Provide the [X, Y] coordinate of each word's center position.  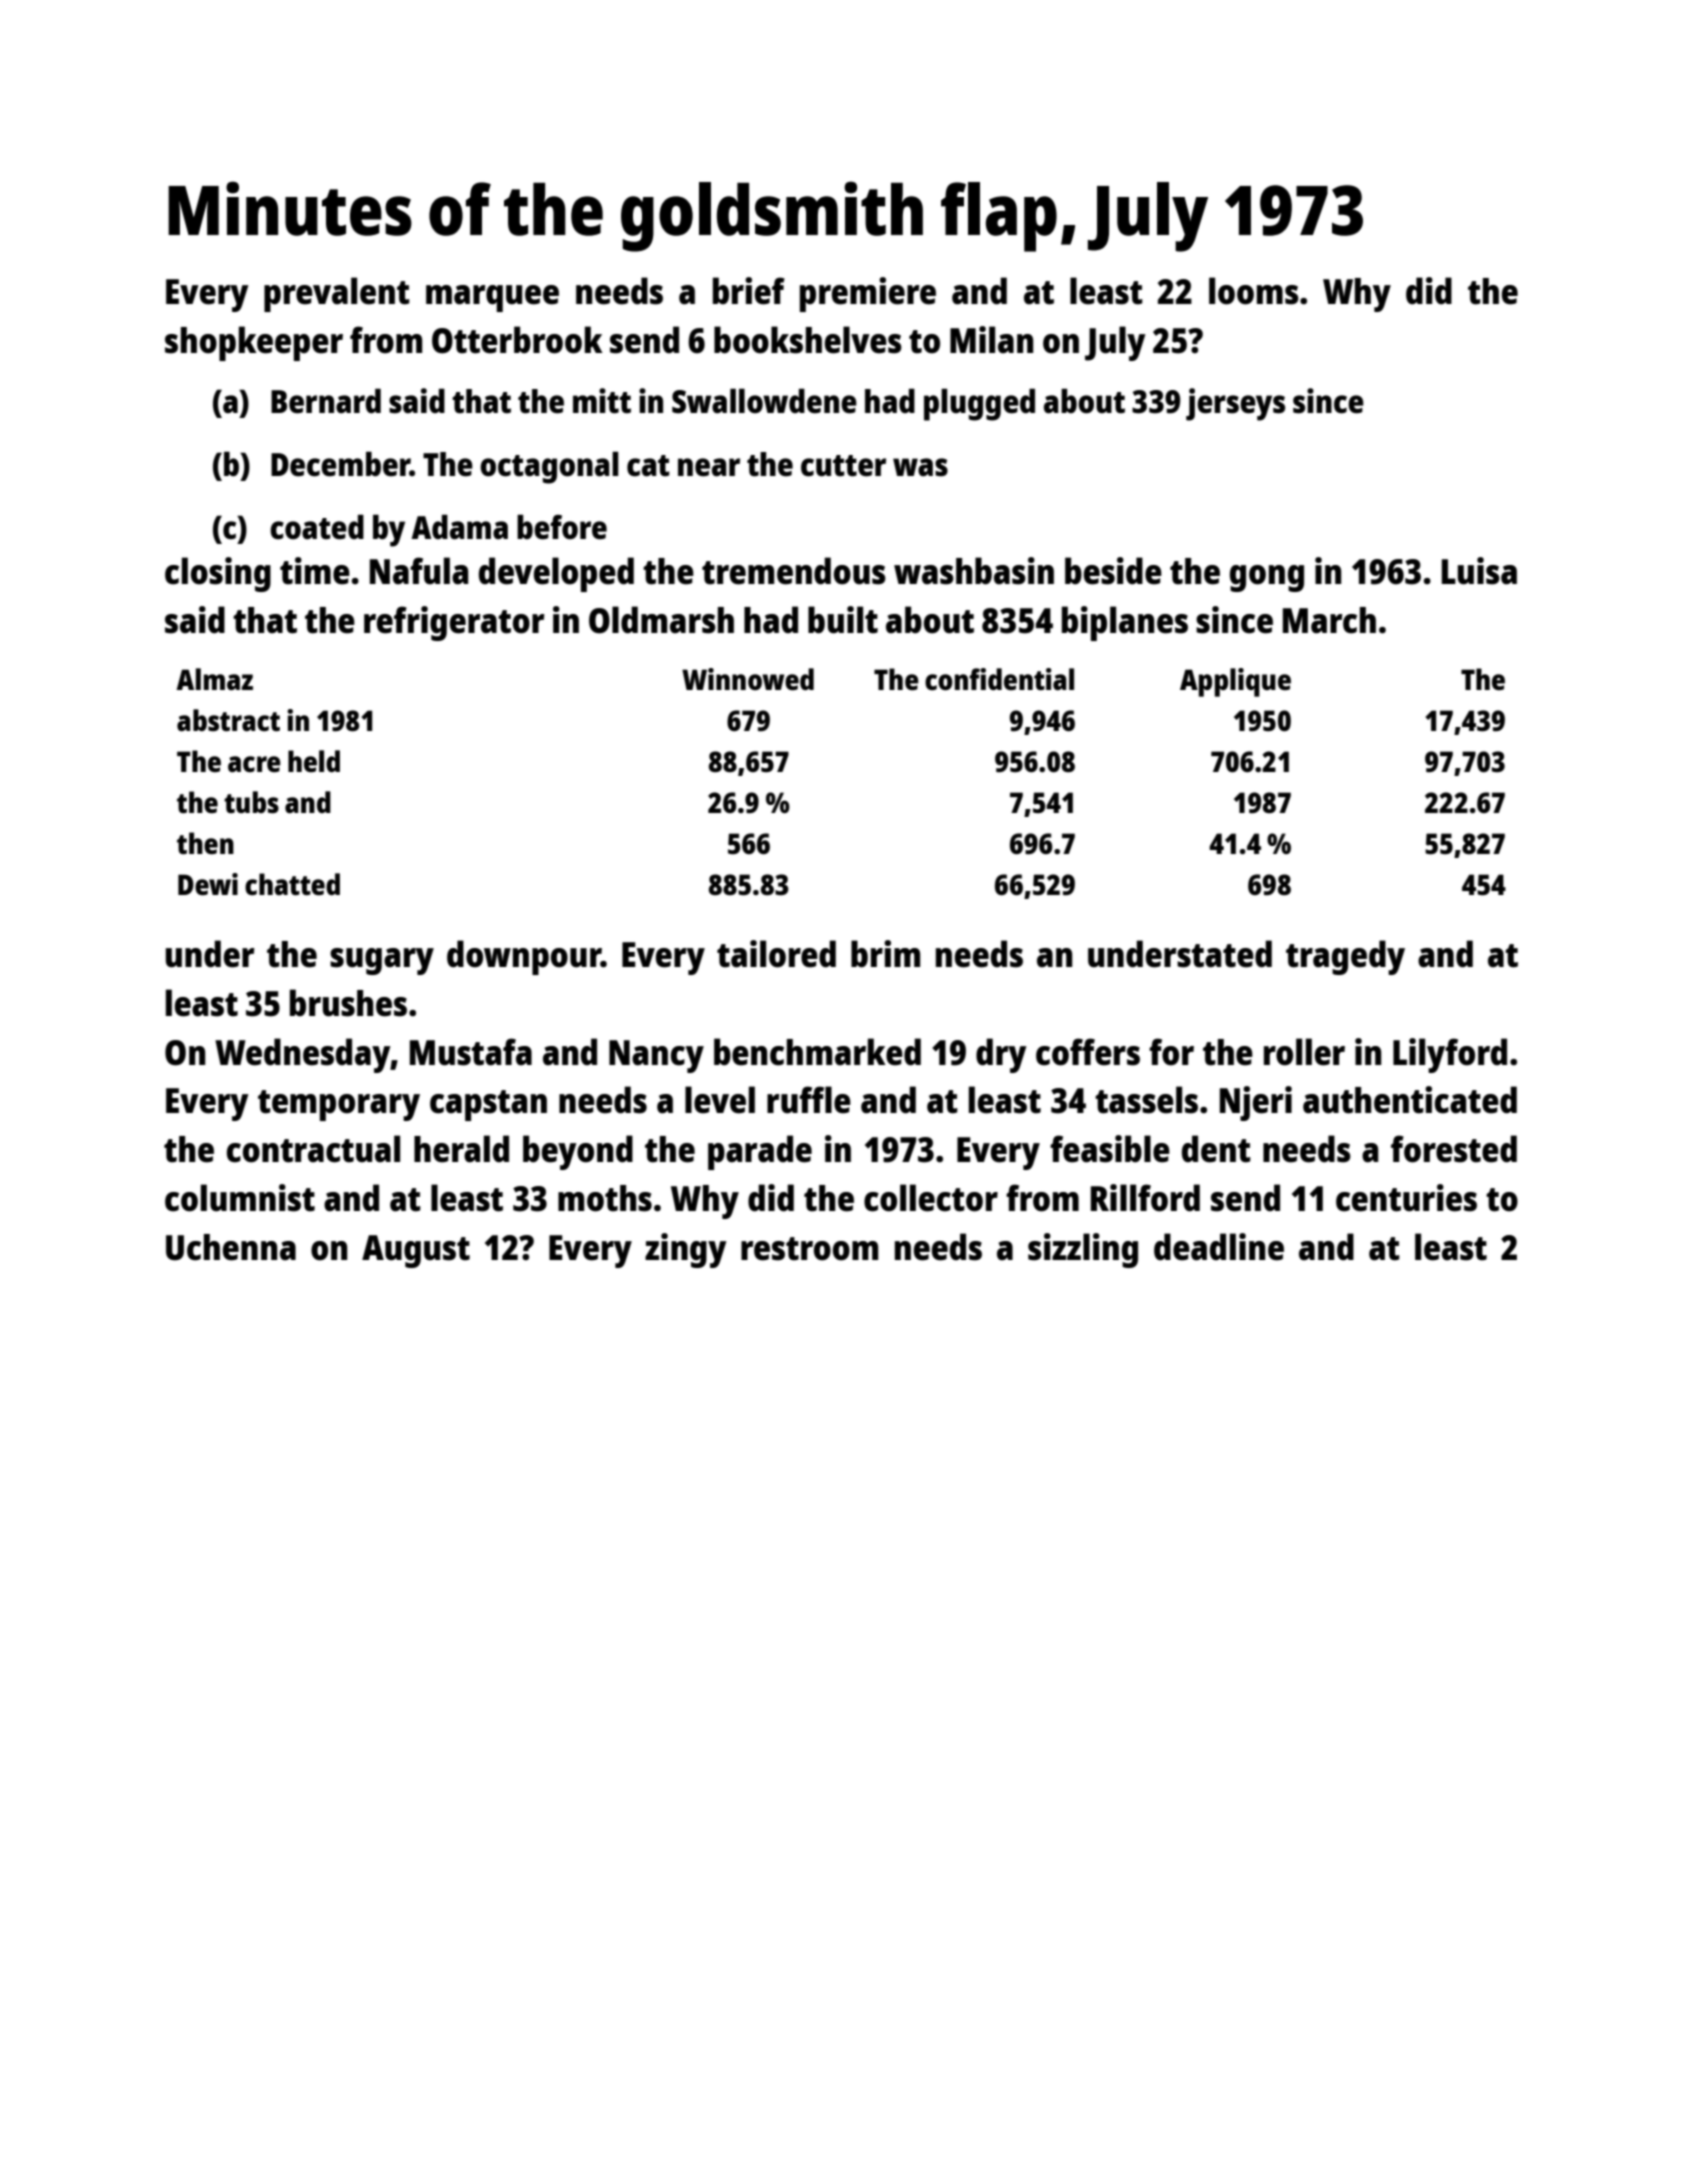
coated [317, 527]
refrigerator [454, 623]
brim [885, 954]
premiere [868, 294]
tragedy [1345, 957]
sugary [382, 961]
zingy [686, 1250]
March [1329, 620]
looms [1254, 291]
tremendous [794, 571]
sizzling [1083, 1250]
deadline [1219, 1247]
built [843, 620]
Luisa [1479, 571]
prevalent [337, 294]
